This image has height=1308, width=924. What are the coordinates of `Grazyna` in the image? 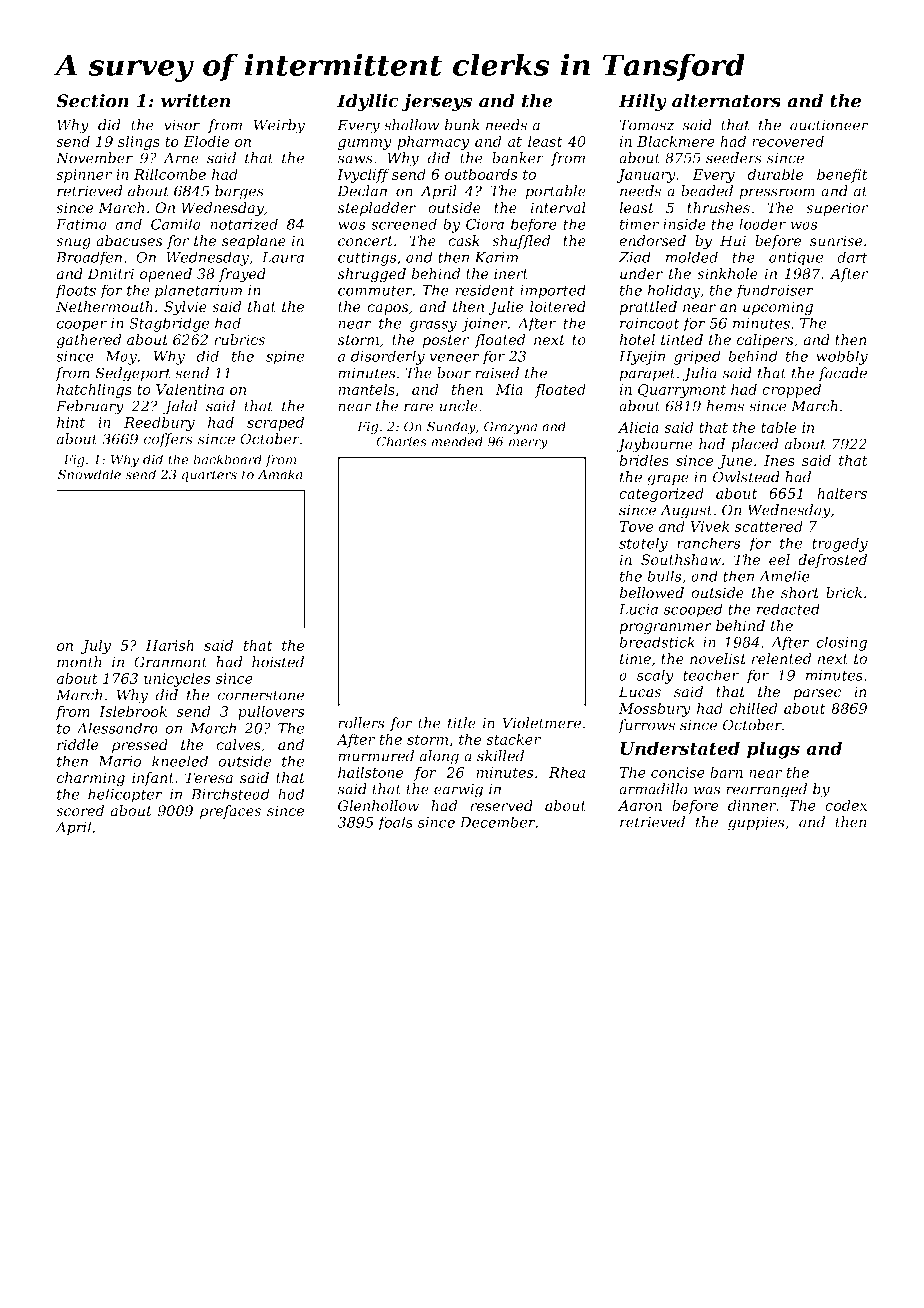 It's located at (510, 427).
